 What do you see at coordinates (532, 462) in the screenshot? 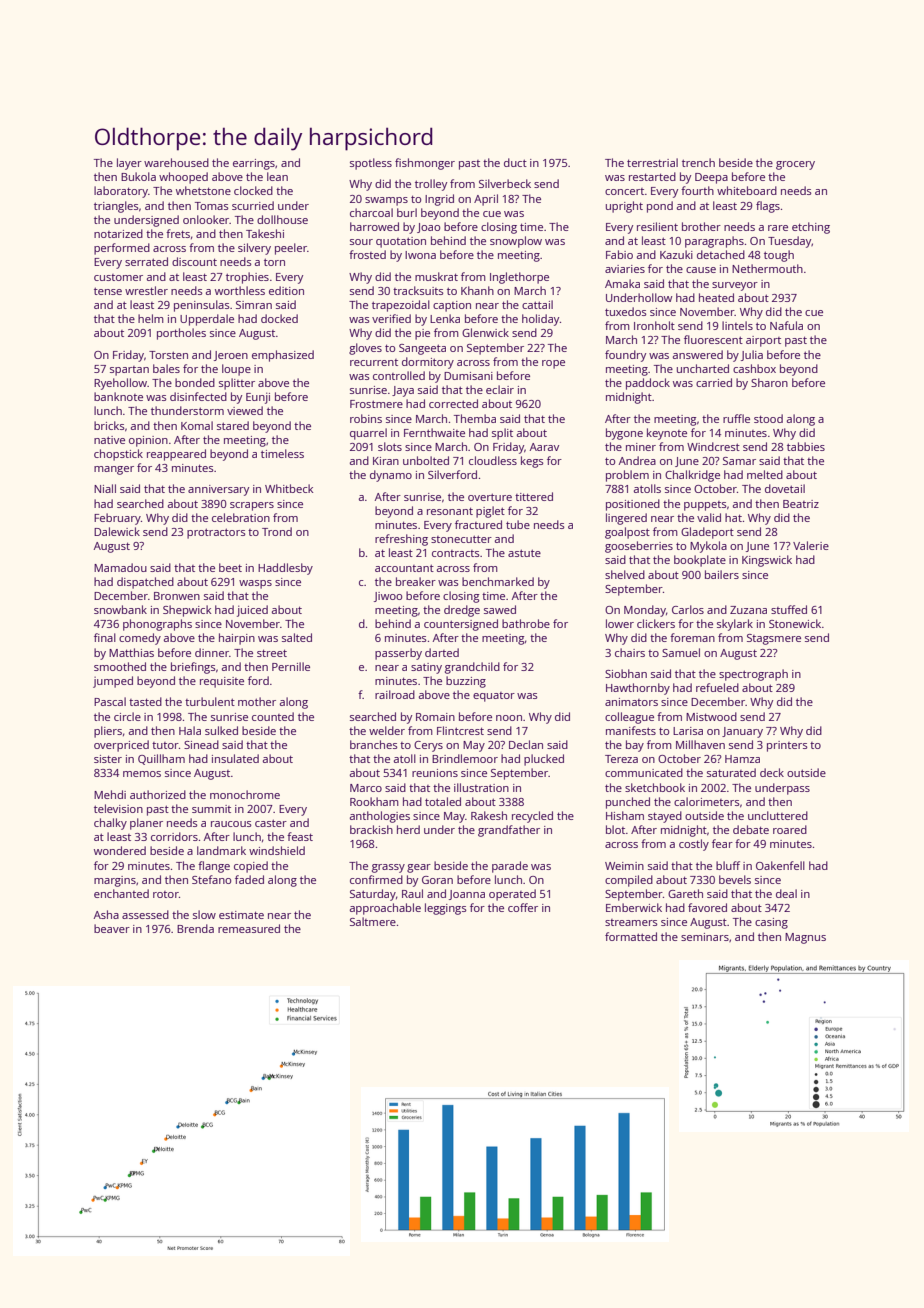
I see `kegs` at bounding box center [532, 462].
